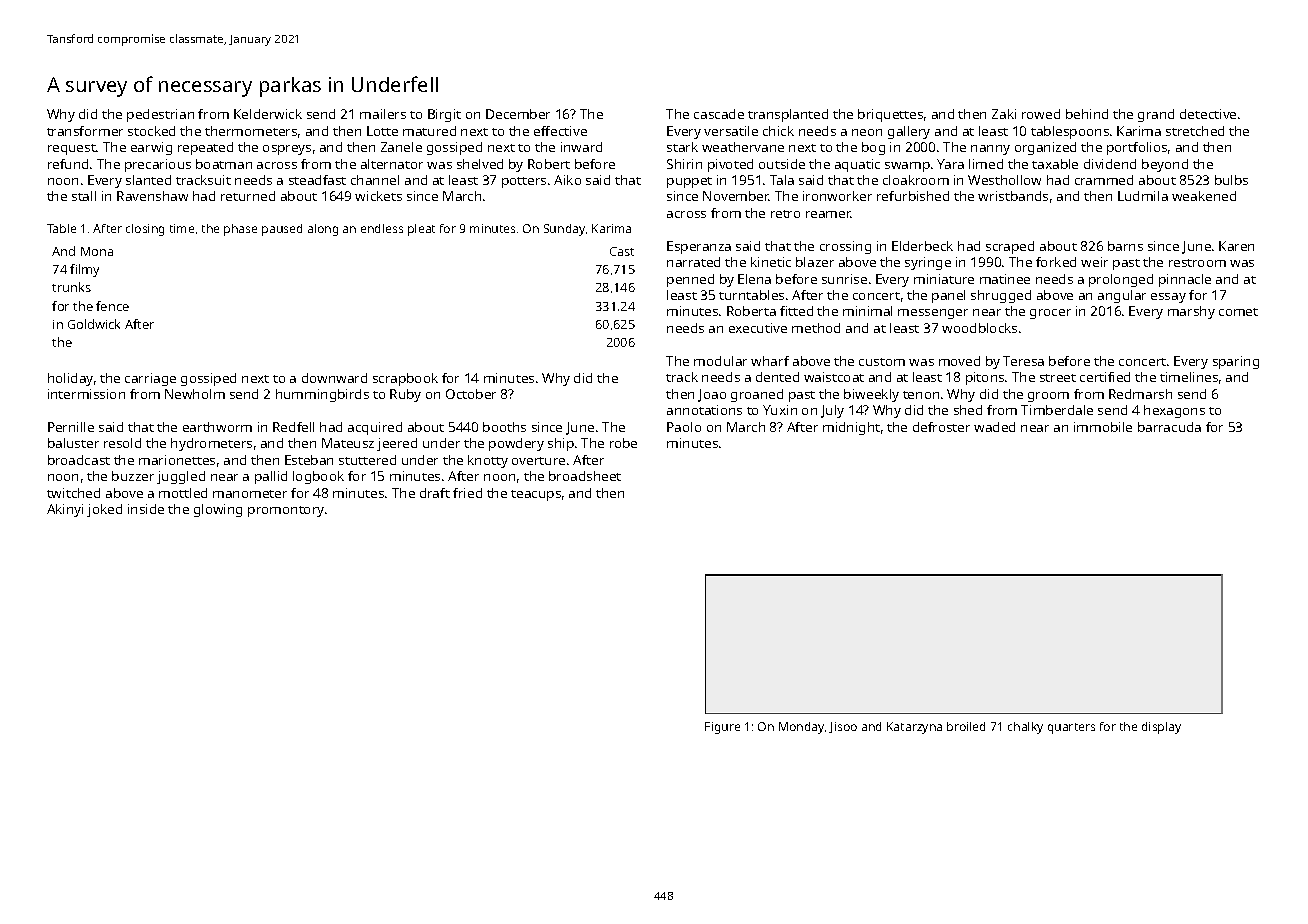 The height and width of the screenshot is (924, 1308). Describe the element at coordinates (1156, 115) in the screenshot. I see `grand` at that location.
